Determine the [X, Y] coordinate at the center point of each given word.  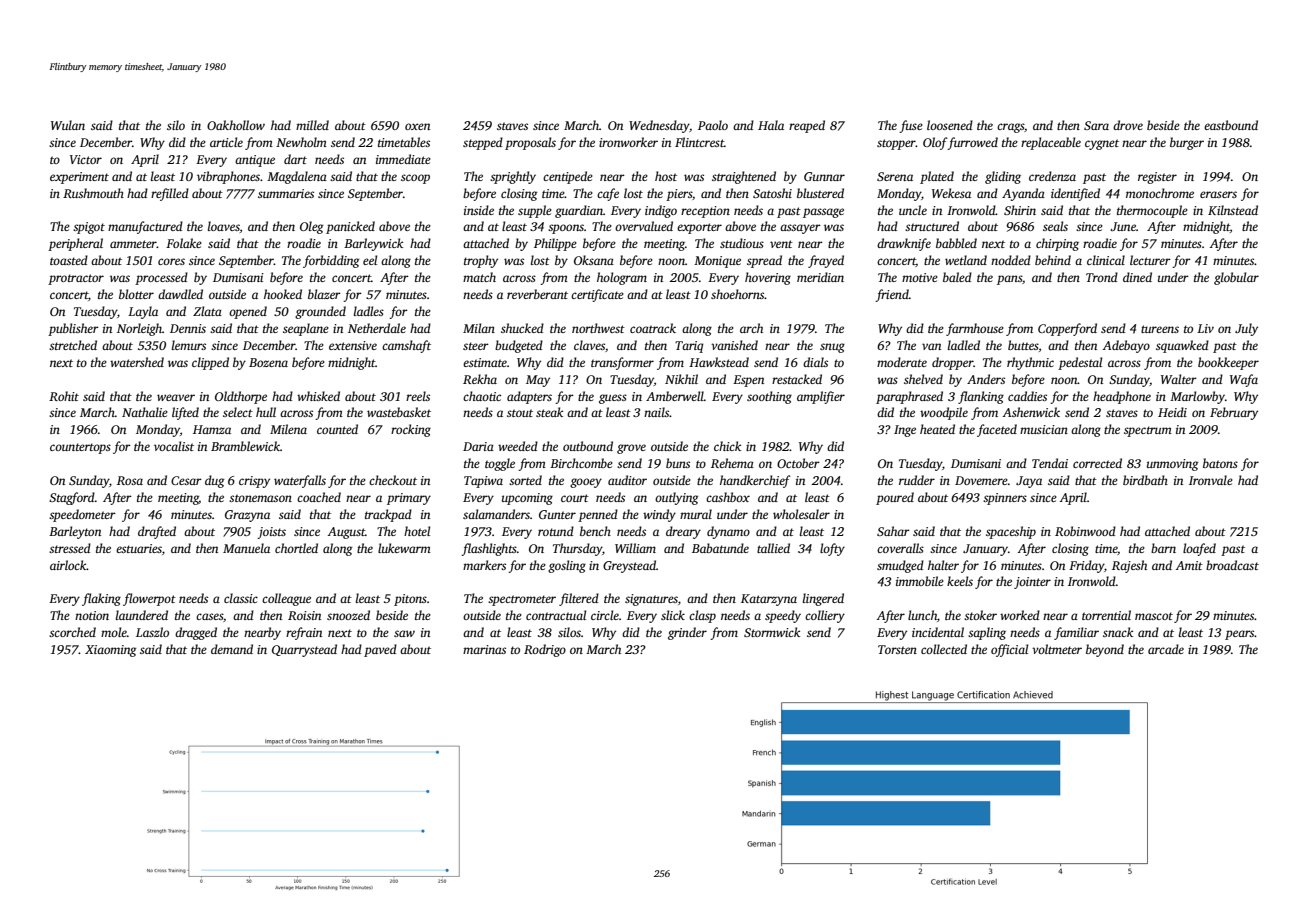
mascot [1154, 616]
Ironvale [1211, 480]
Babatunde [720, 548]
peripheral [75, 244]
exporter [699, 228]
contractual [556, 615]
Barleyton [75, 532]
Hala [771, 125]
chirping [1057, 244]
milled [312, 125]
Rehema [732, 463]
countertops [80, 448]
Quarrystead [304, 650]
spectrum [1148, 431]
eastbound [1231, 125]
